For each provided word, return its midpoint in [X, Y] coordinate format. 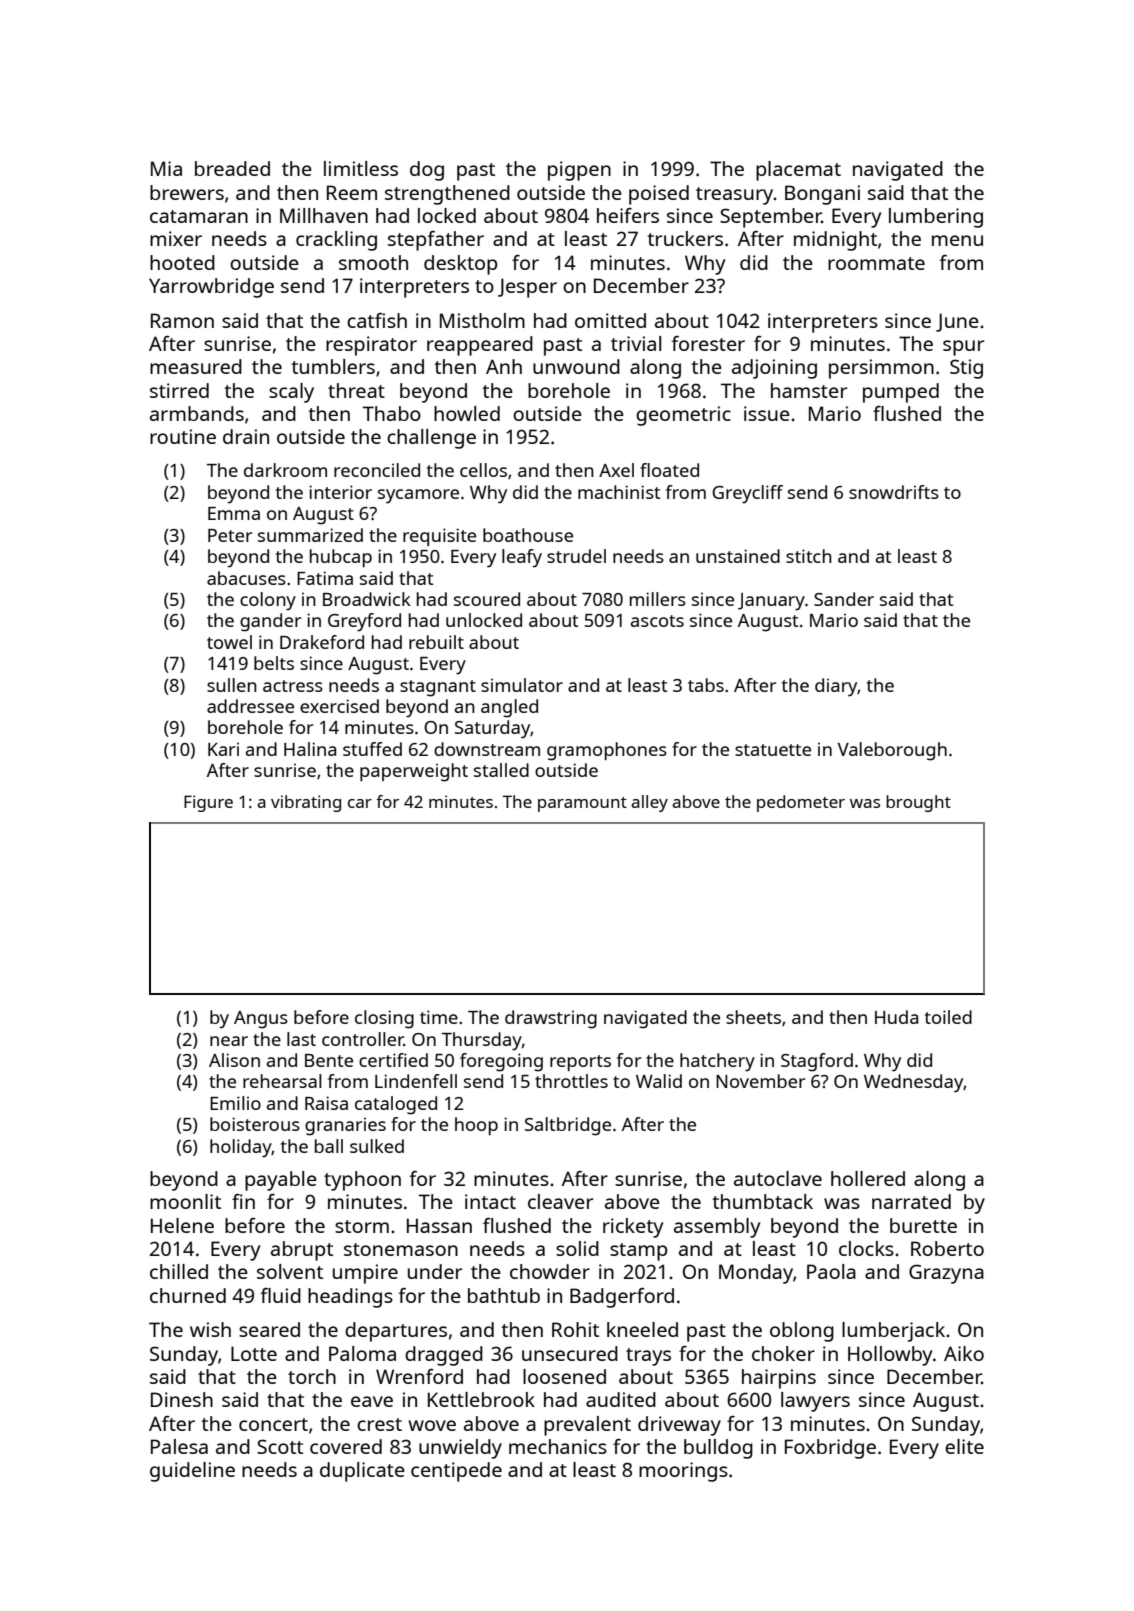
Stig [966, 369]
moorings [683, 1472]
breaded [232, 168]
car [360, 803]
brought [918, 803]
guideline [192, 1472]
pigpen [579, 171]
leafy [522, 558]
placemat [798, 171]
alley [649, 803]
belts [274, 663]
